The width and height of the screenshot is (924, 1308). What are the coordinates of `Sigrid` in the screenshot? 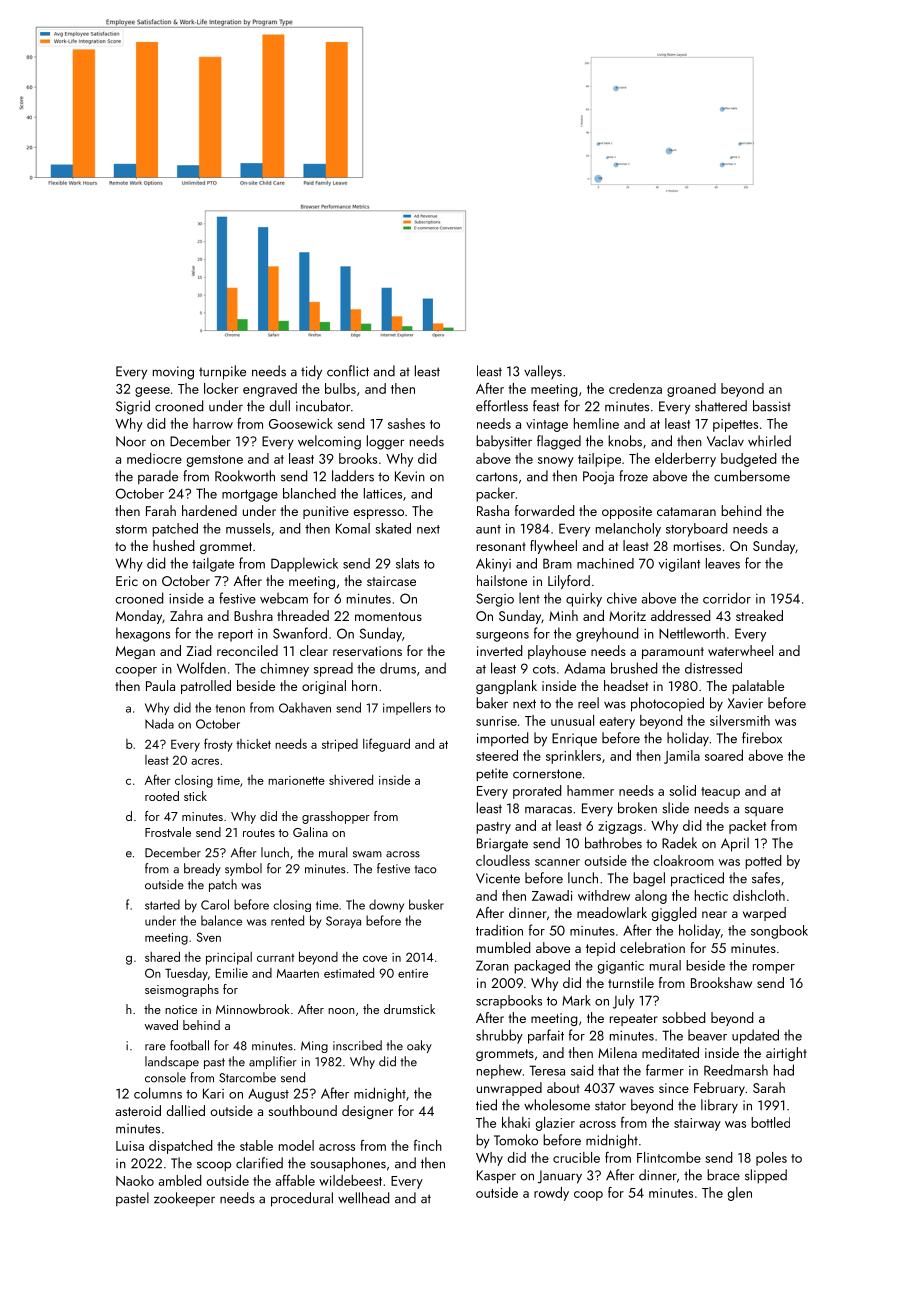 It's located at (133, 407).
